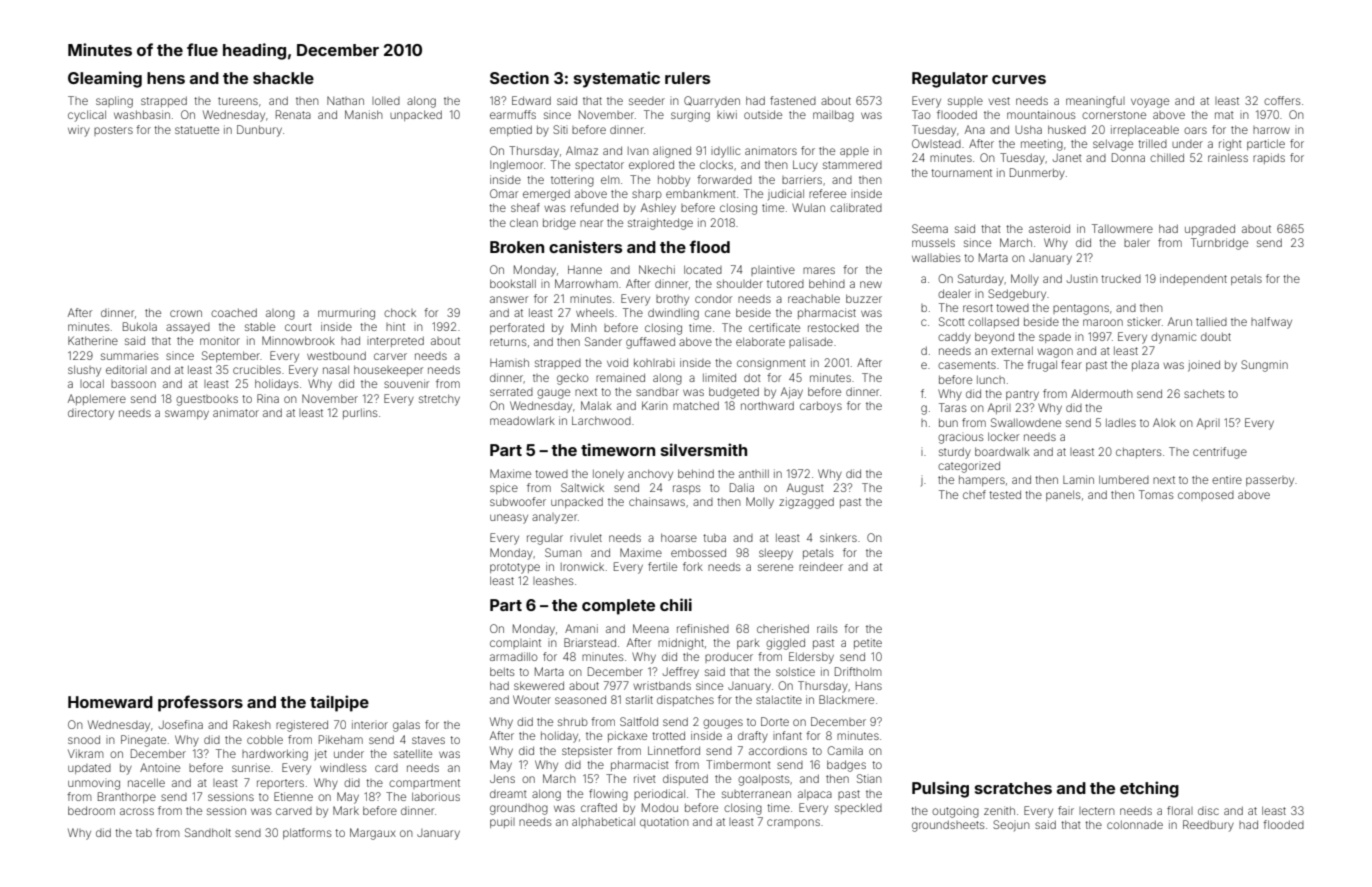 This page has height=887, width=1372. What do you see at coordinates (845, 750) in the page?
I see `Camila` at bounding box center [845, 750].
